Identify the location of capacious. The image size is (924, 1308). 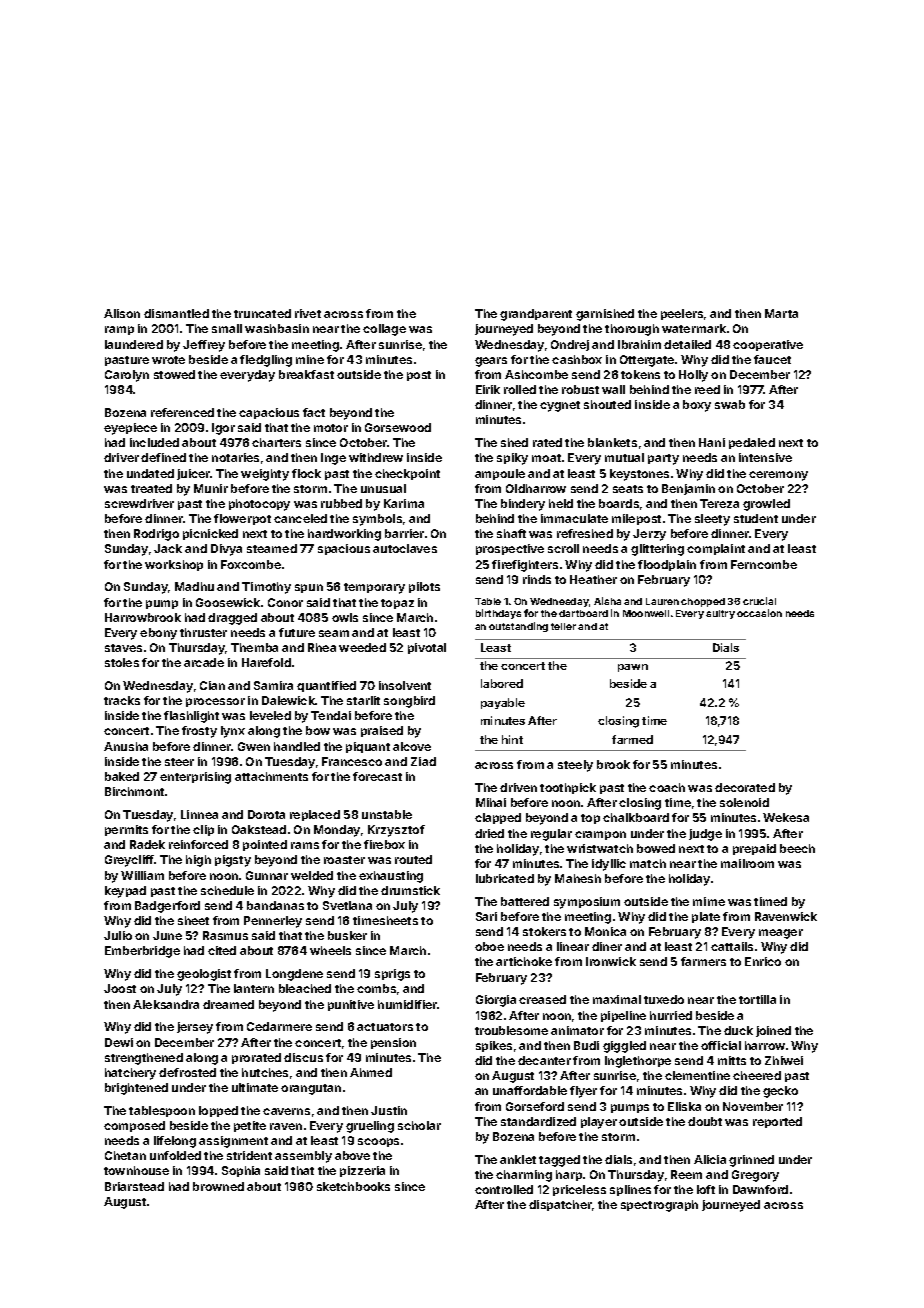
(269, 413).
